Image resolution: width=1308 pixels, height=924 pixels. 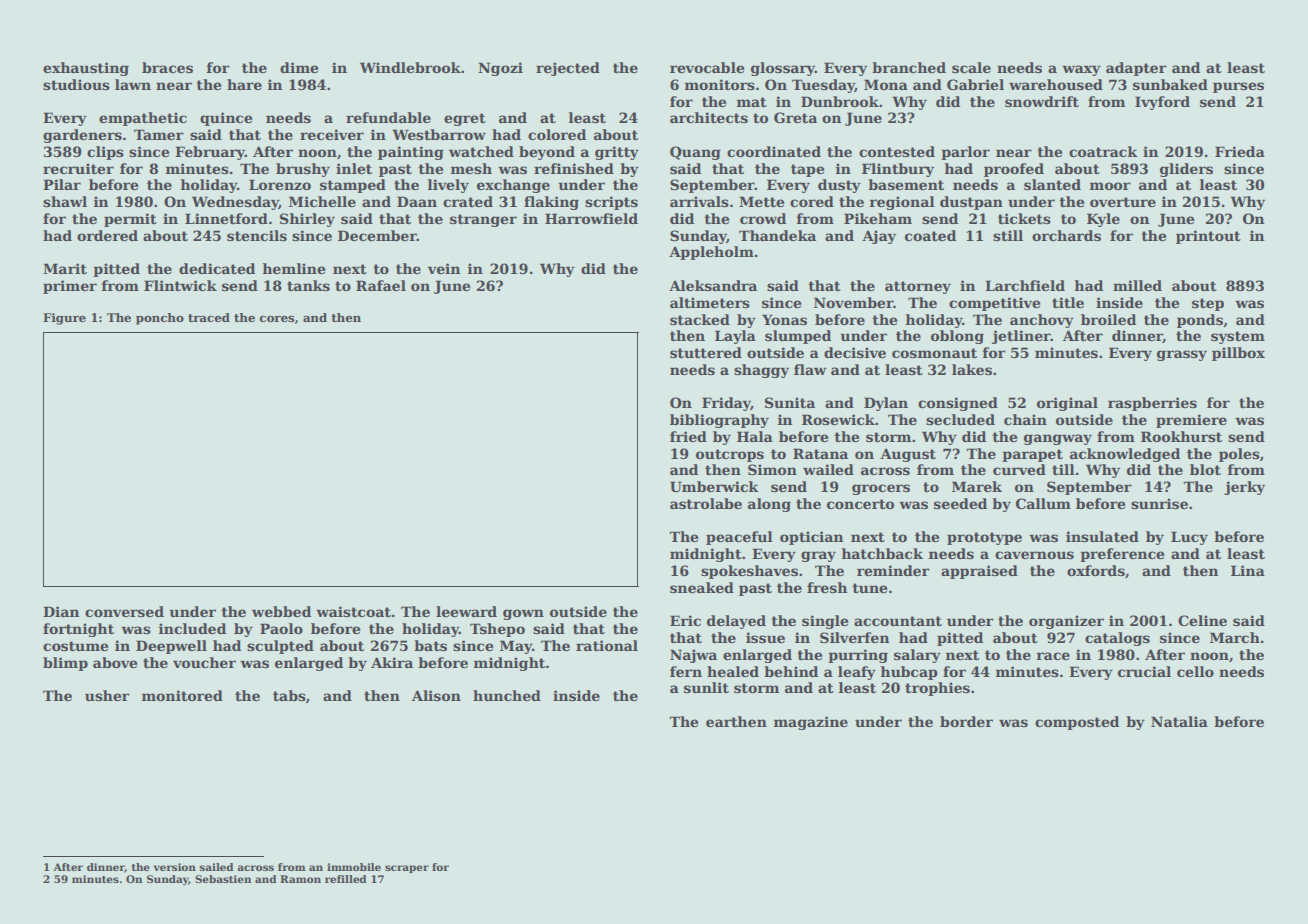 I want to click on immobile, so click(x=354, y=867).
